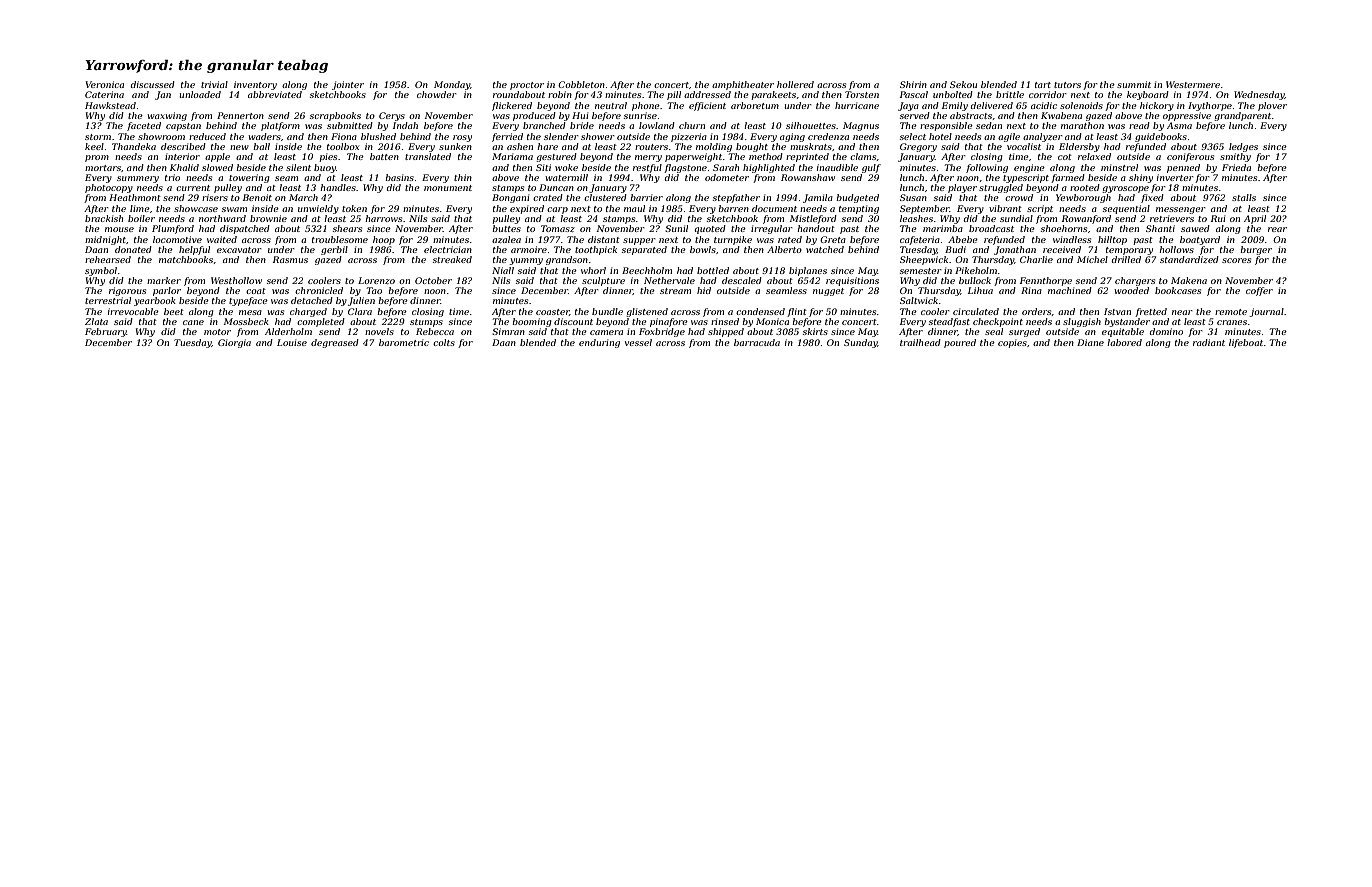 This image has height=887, width=1372. What do you see at coordinates (1068, 178) in the image?
I see `farmed` at bounding box center [1068, 178].
